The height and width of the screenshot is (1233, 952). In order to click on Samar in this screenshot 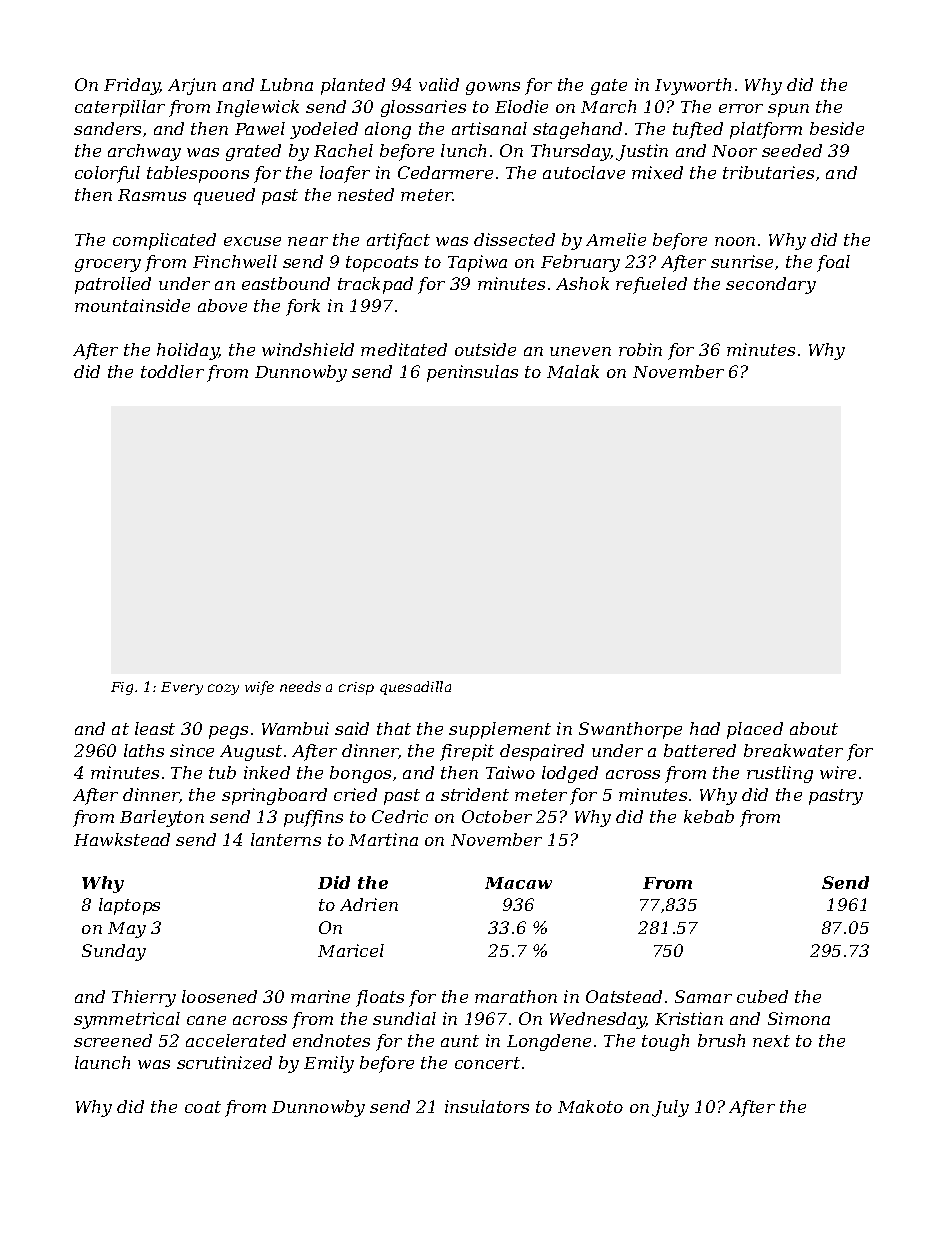, I will do `click(703, 996)`.
